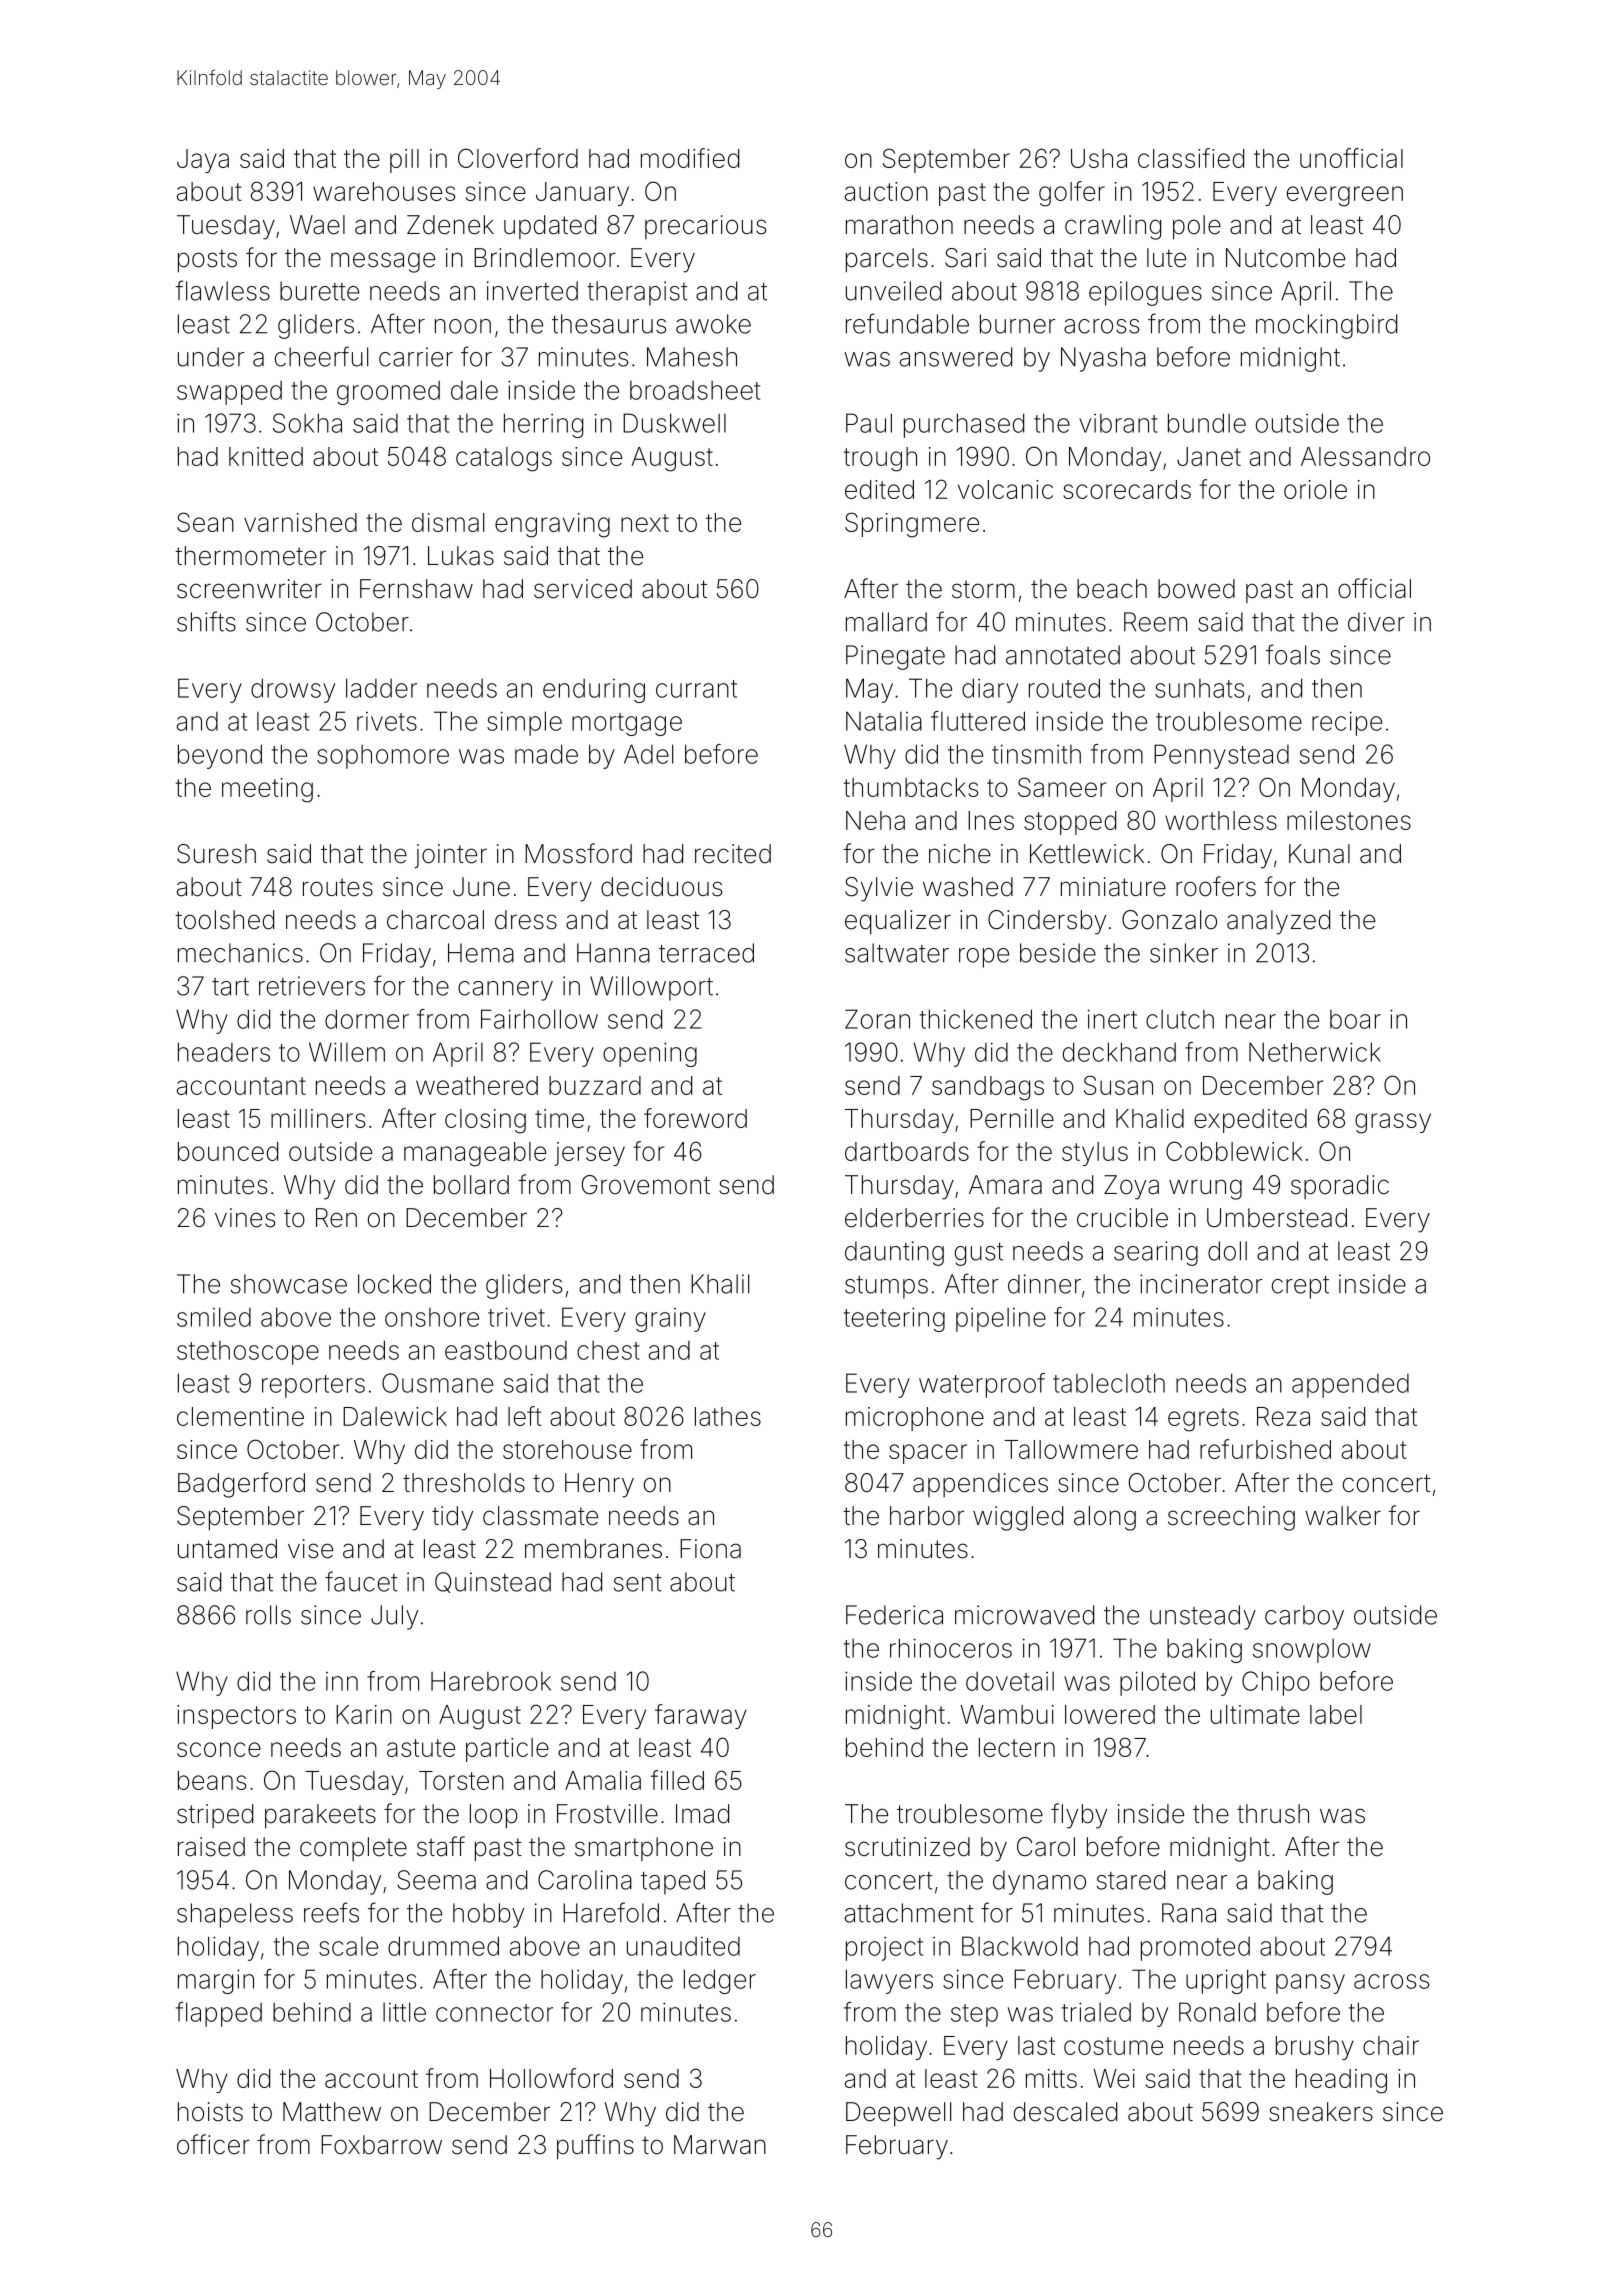  I want to click on left, so click(525, 1416).
